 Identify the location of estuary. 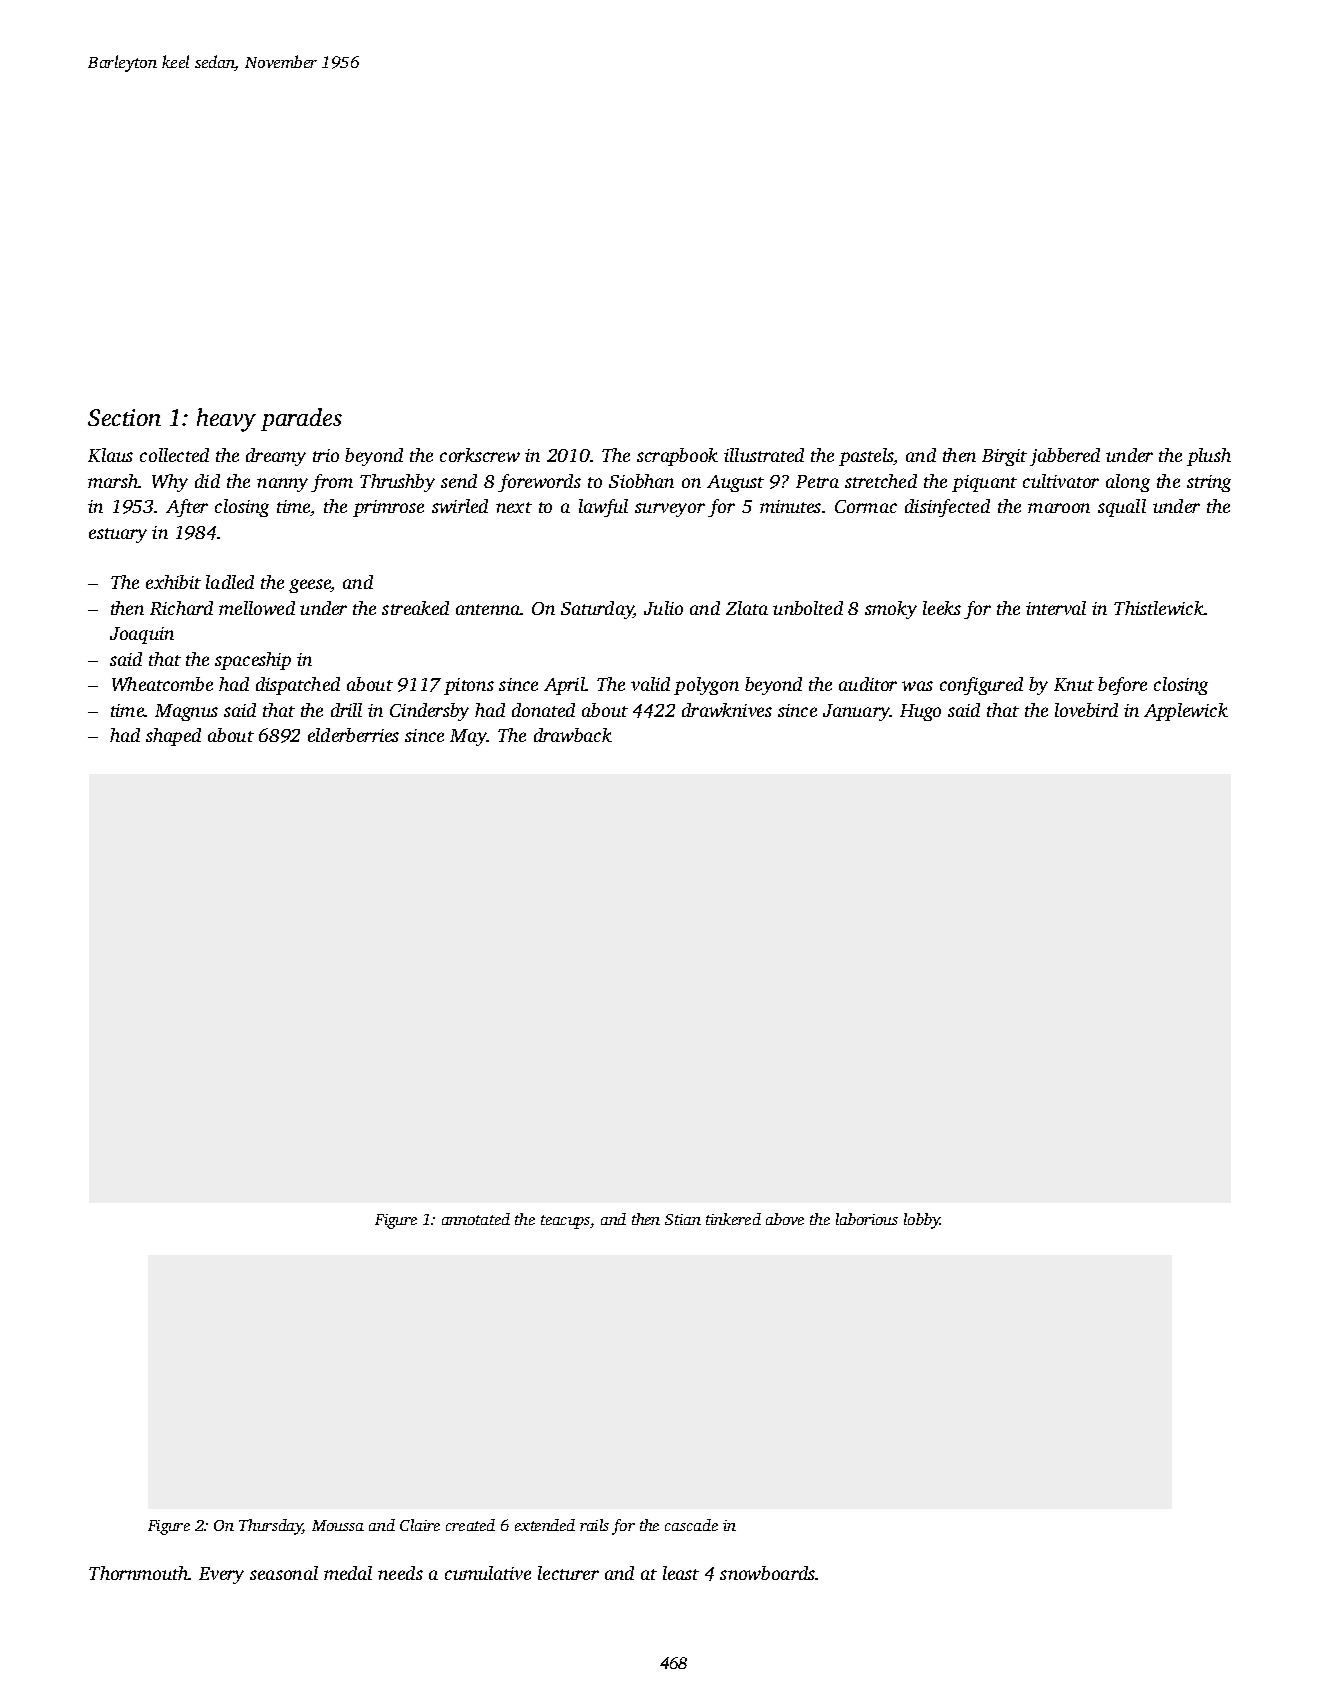
(118, 535).
